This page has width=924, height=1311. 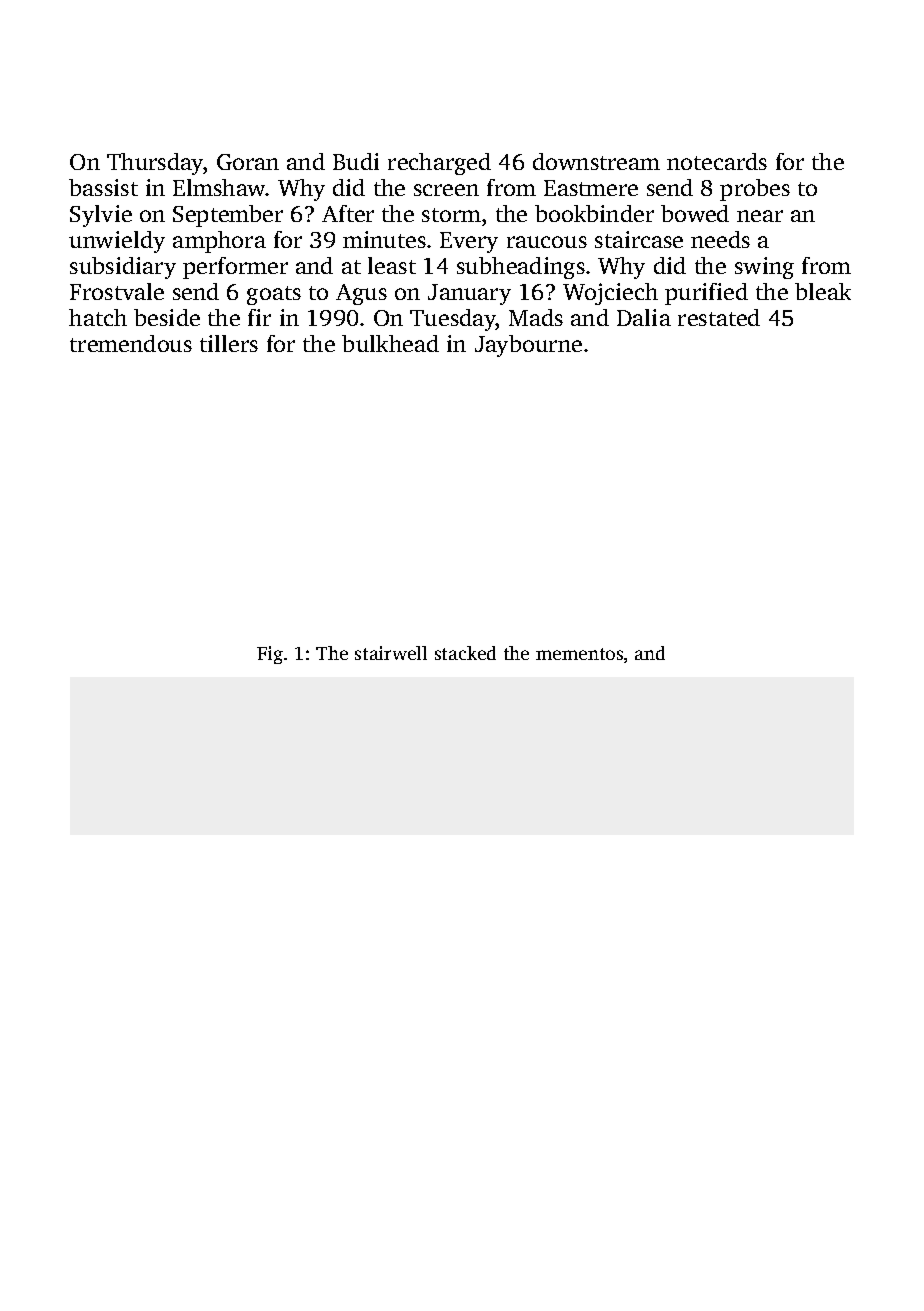 What do you see at coordinates (719, 317) in the page?
I see `restated` at bounding box center [719, 317].
